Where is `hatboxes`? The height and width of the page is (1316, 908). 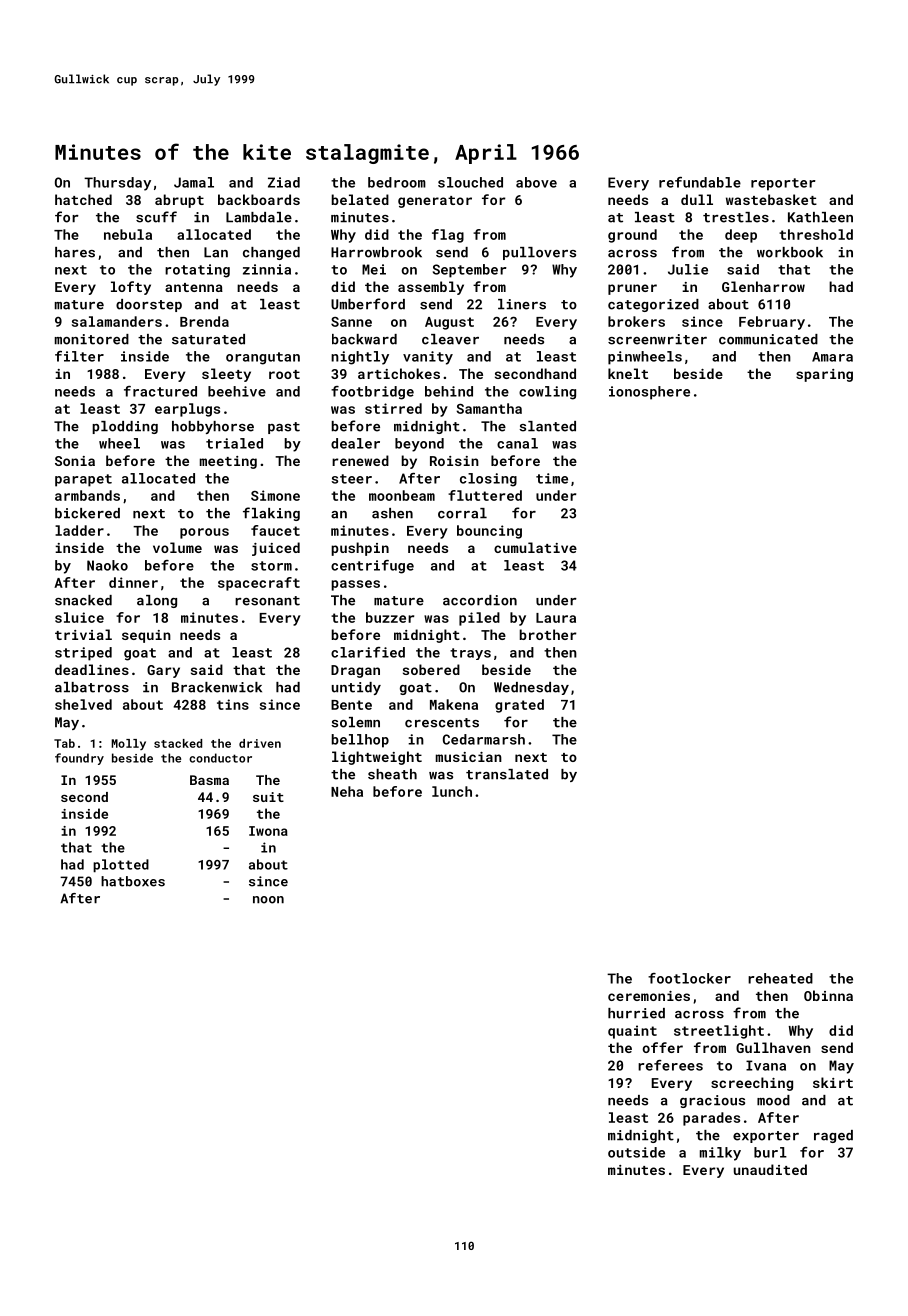
hatboxes is located at coordinates (133, 881).
